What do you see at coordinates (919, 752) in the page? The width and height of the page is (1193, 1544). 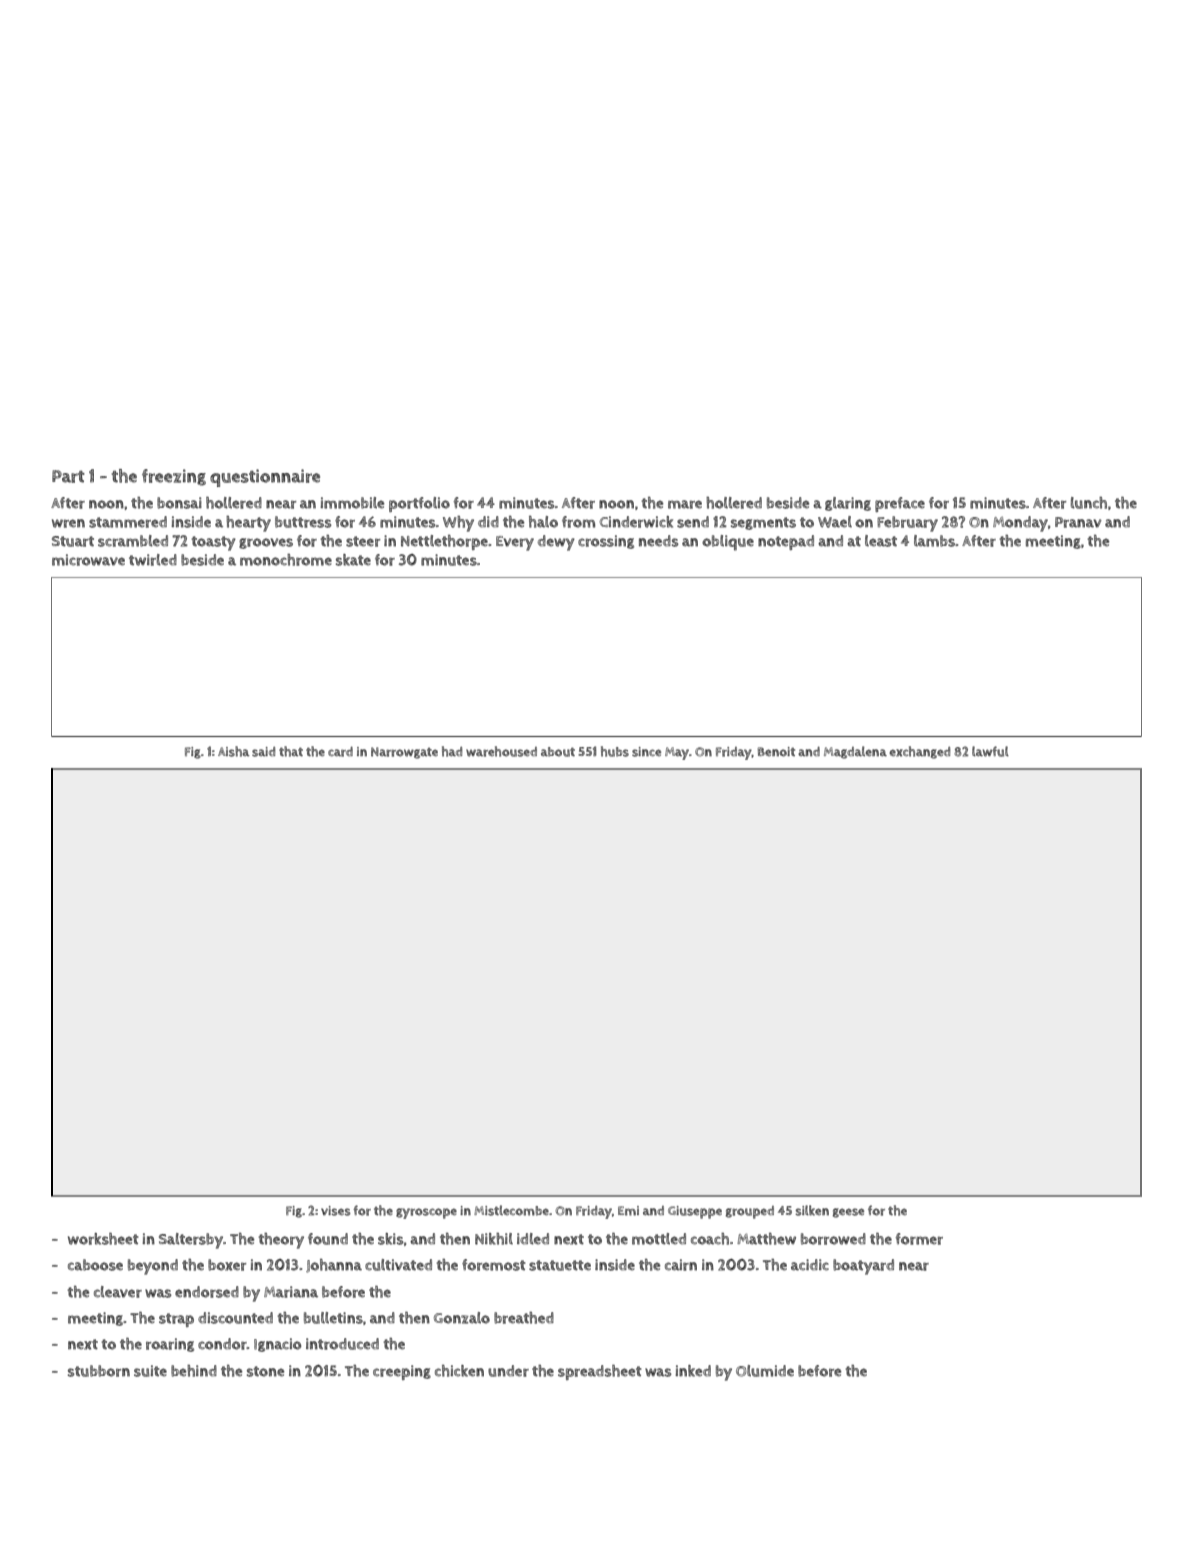 I see `exchanged` at bounding box center [919, 752].
